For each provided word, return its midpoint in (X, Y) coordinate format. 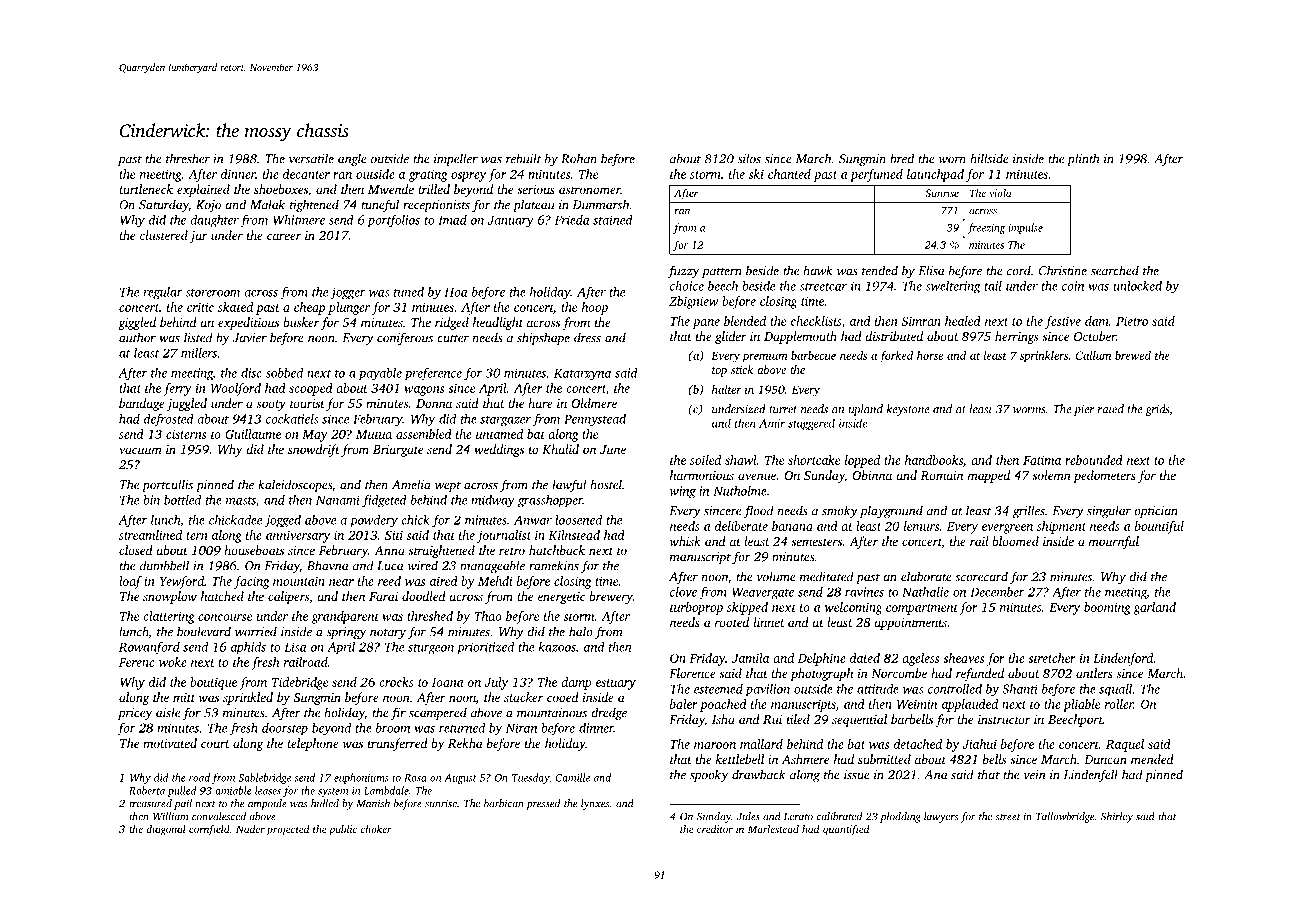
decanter (306, 174)
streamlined (150, 535)
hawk (818, 270)
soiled (705, 460)
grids (1157, 410)
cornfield (209, 830)
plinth (1083, 159)
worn (952, 160)
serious (536, 189)
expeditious (248, 323)
